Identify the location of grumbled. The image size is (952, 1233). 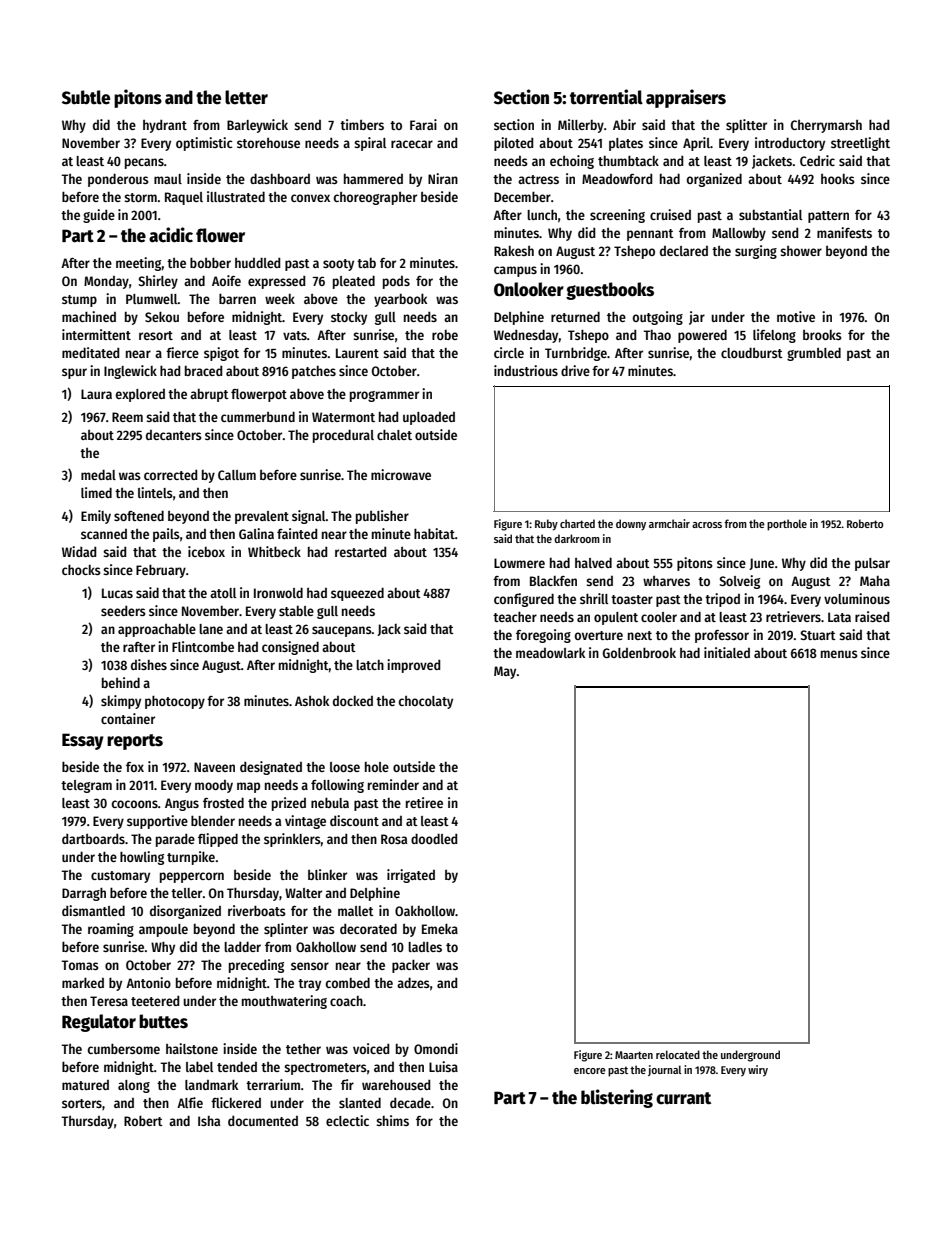
(814, 354).
